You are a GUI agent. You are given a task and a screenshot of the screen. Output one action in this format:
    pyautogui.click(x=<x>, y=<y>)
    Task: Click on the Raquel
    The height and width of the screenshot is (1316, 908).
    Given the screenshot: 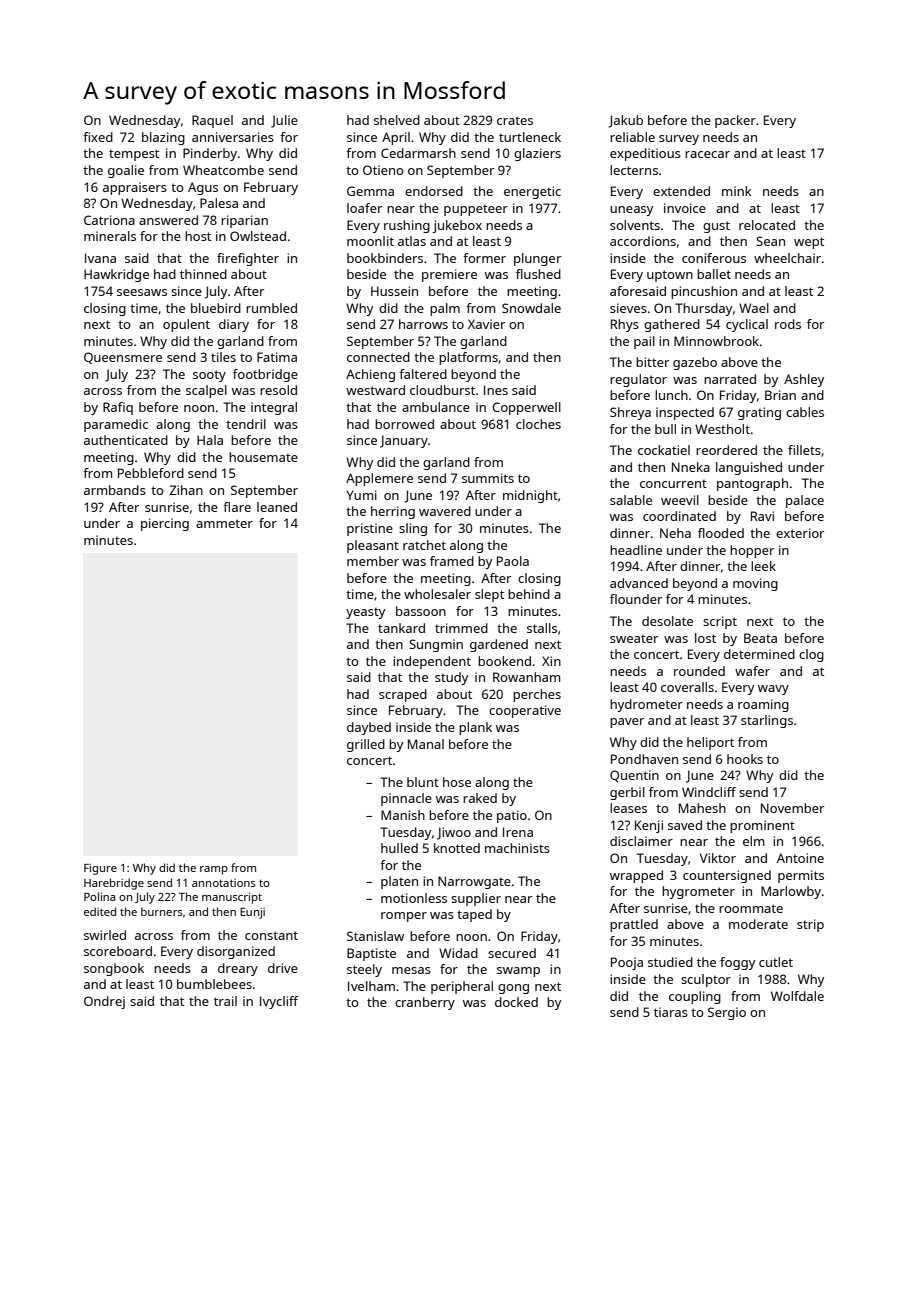 What is the action you would take?
    pyautogui.click(x=212, y=121)
